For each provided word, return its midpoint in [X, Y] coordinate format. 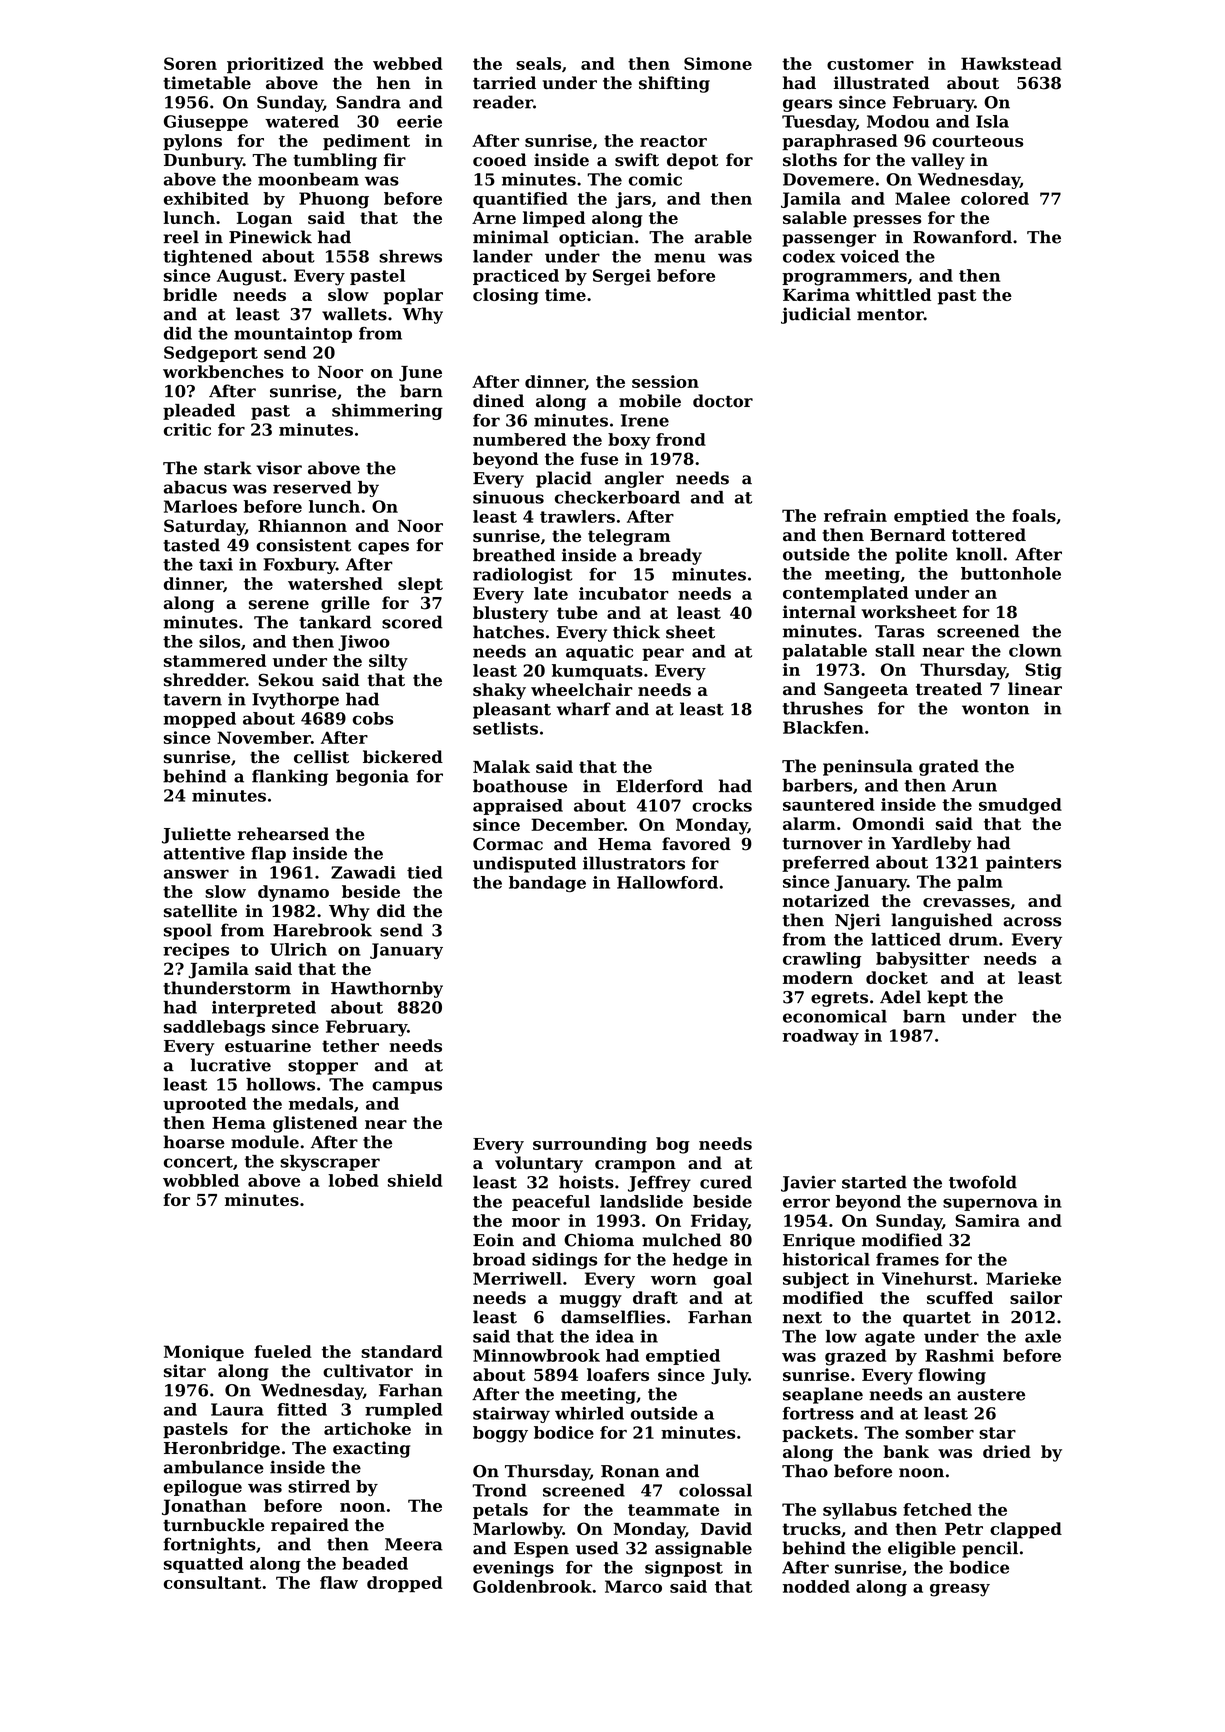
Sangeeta [866, 690]
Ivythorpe [295, 700]
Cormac [508, 844]
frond [681, 439]
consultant [212, 1582]
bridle [190, 294]
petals [500, 1511]
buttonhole [1011, 573]
